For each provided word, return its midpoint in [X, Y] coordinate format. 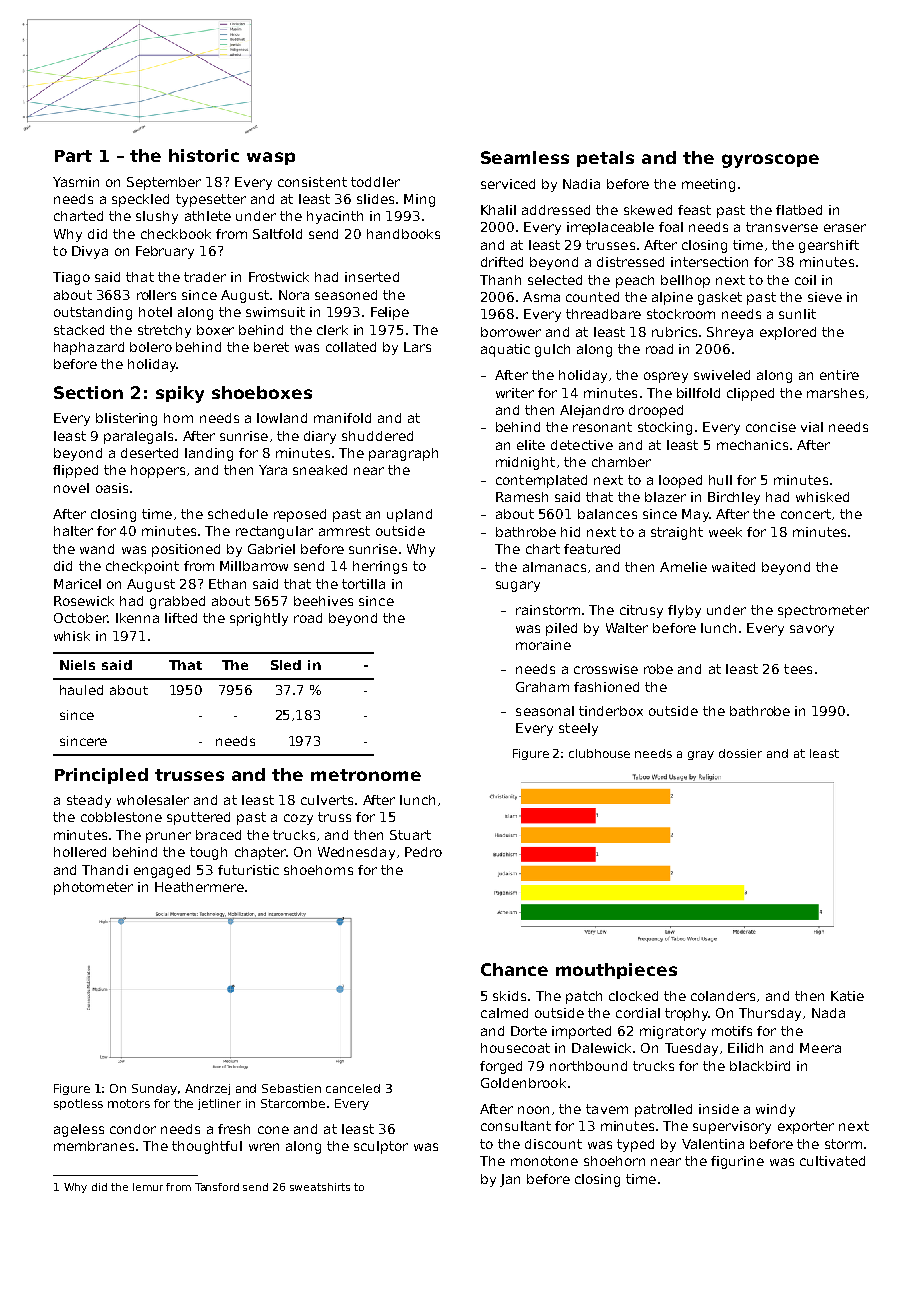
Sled [286, 665]
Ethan [227, 584]
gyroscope [770, 161]
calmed [504, 1013]
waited [733, 567]
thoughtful [207, 1147]
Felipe [390, 313]
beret [271, 347]
